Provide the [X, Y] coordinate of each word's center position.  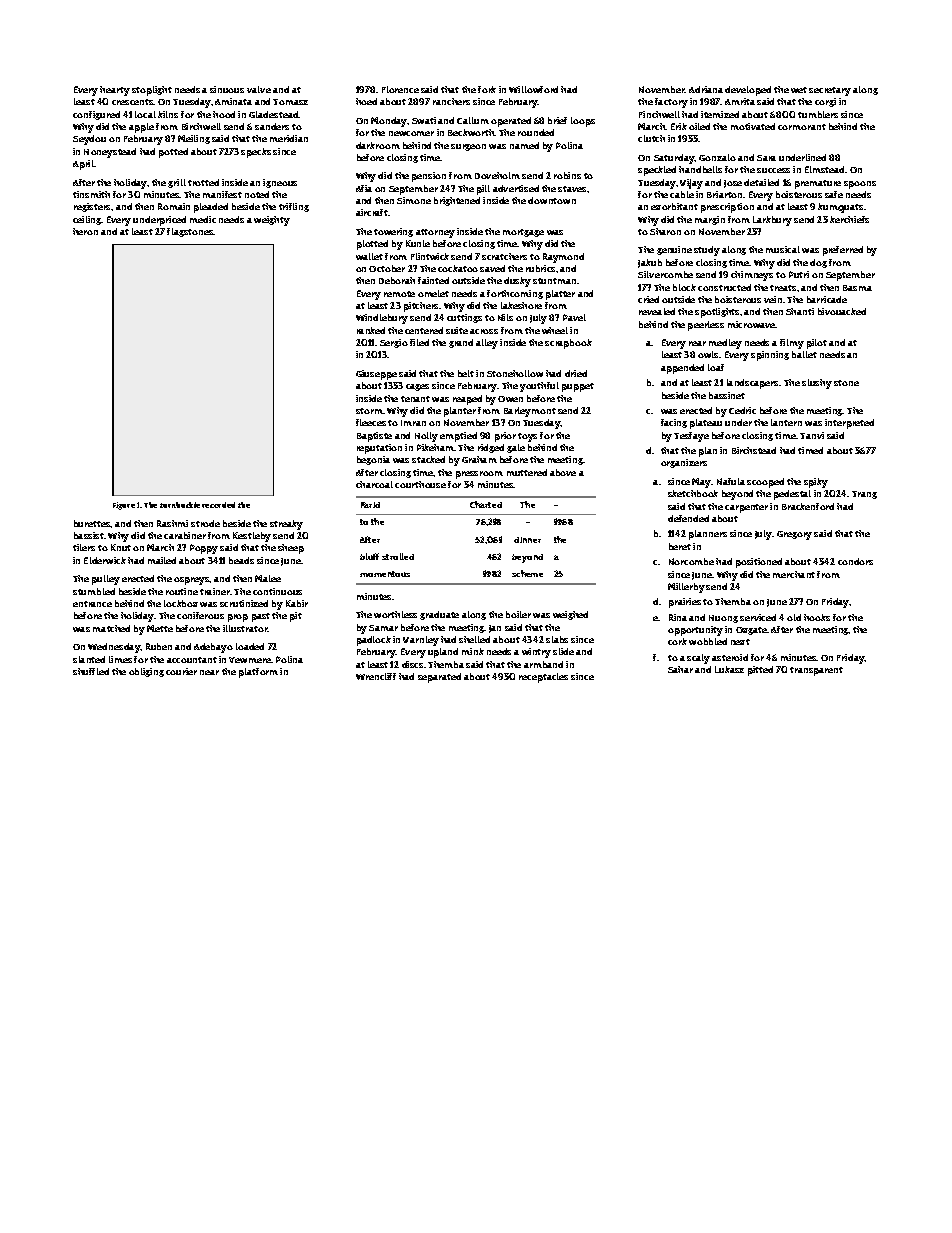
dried [576, 373]
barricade [827, 299]
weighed [570, 615]
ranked [371, 330]
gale [516, 448]
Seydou [89, 140]
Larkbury [772, 221]
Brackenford [808, 506]
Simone [414, 200]
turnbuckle [180, 505]
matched [111, 628]
